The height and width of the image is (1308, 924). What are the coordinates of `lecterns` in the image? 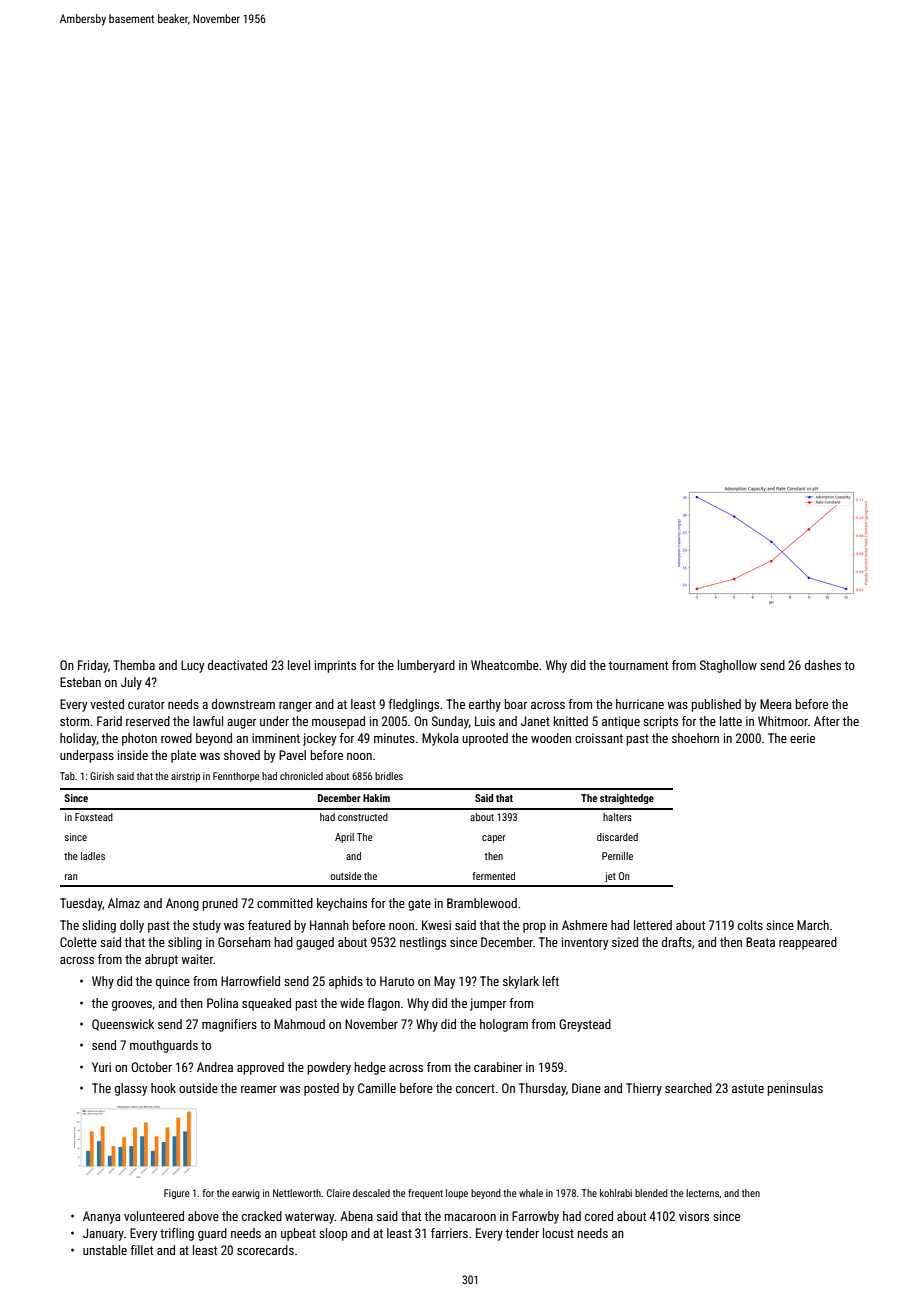 It's located at (702, 1193).
